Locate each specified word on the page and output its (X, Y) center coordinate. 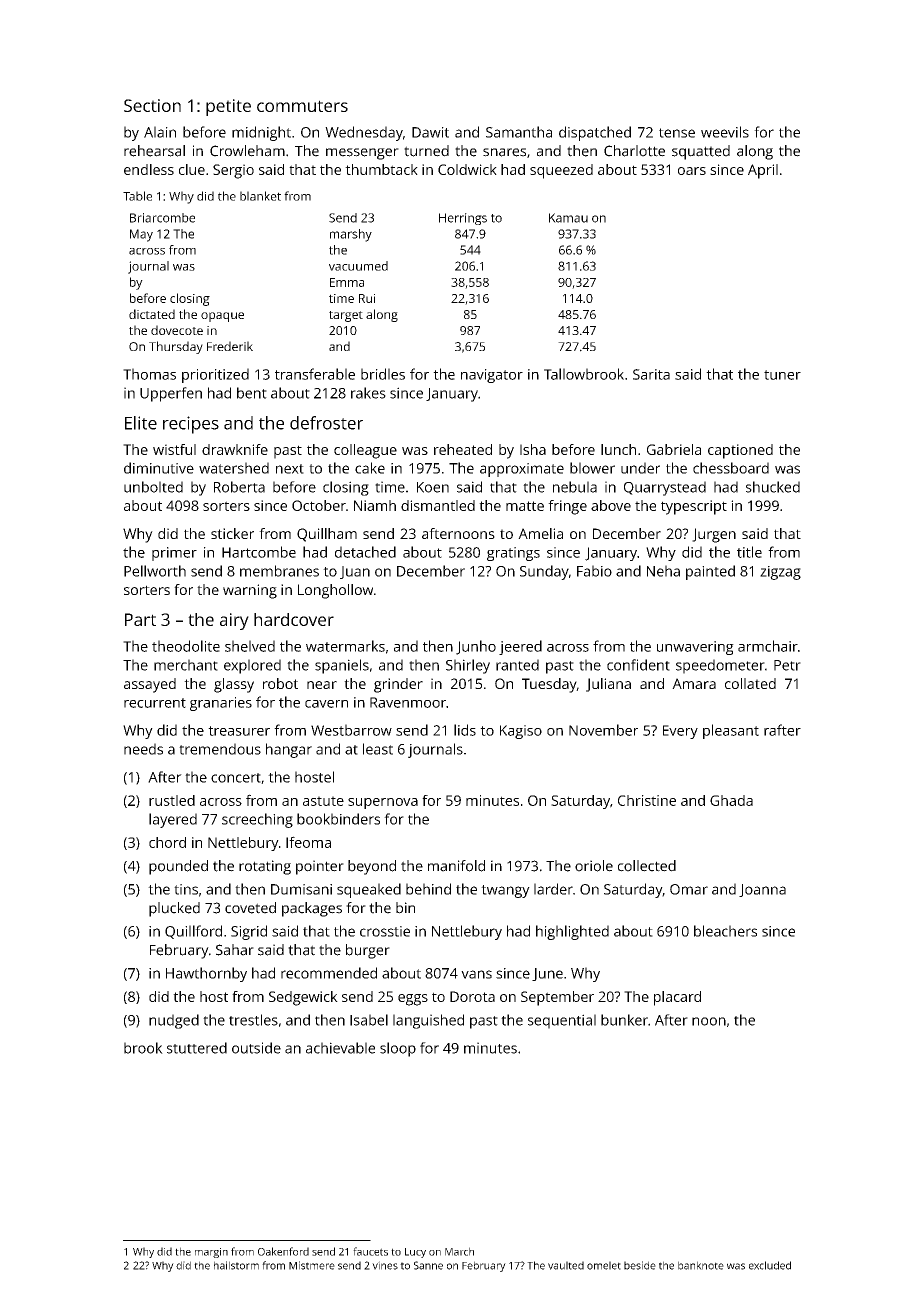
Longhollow (335, 591)
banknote (701, 1265)
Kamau (568, 218)
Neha (663, 571)
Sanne (428, 1265)
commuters (302, 106)
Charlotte (634, 151)
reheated (463, 449)
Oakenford (283, 1251)
